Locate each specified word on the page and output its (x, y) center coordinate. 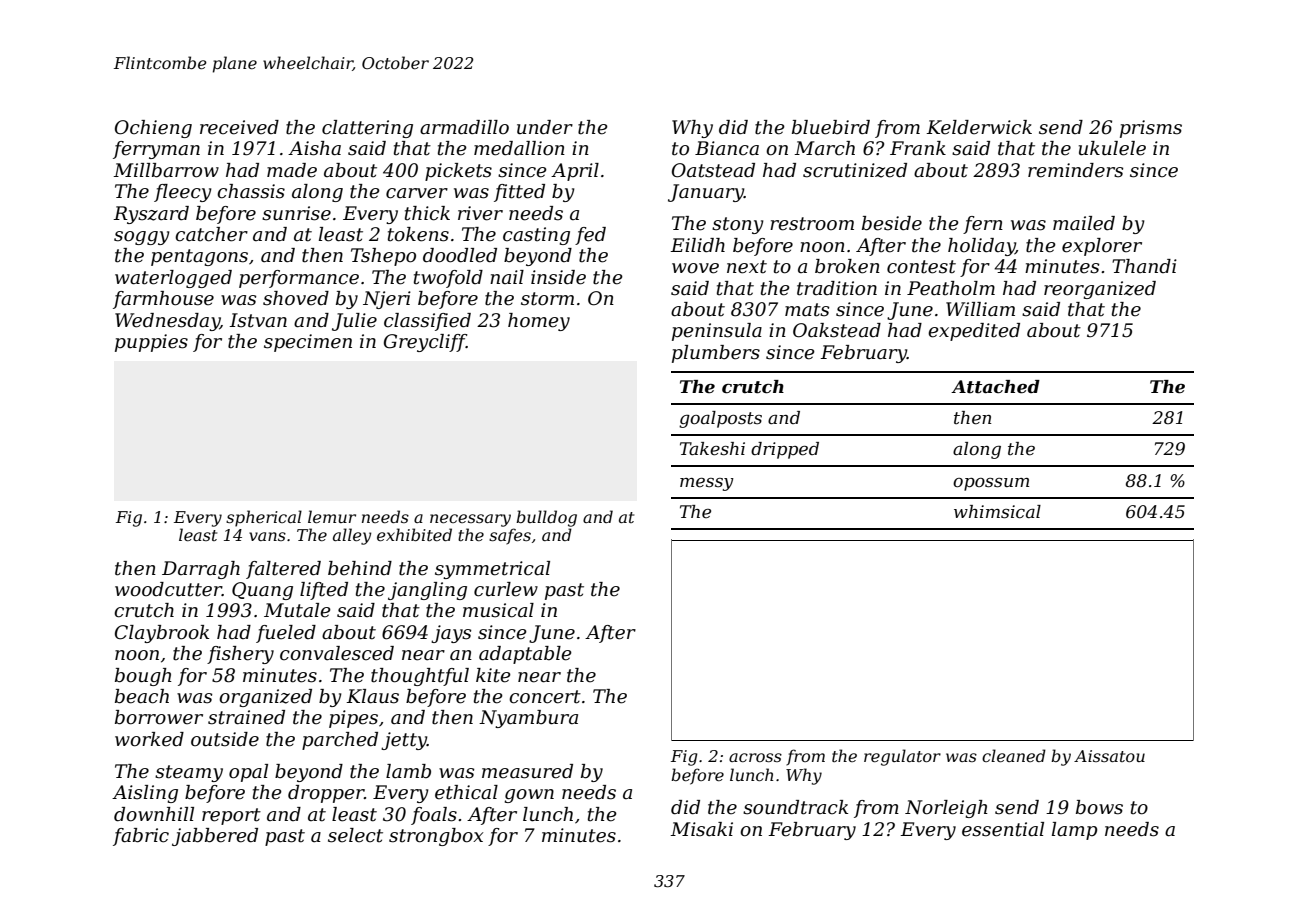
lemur (332, 516)
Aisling (145, 794)
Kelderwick (979, 127)
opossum (991, 484)
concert (545, 697)
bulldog (546, 518)
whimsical (997, 512)
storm (547, 299)
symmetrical (492, 570)
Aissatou (1109, 756)
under (545, 127)
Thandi (1144, 266)
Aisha (314, 148)
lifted (324, 591)
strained (246, 717)
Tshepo (383, 257)
